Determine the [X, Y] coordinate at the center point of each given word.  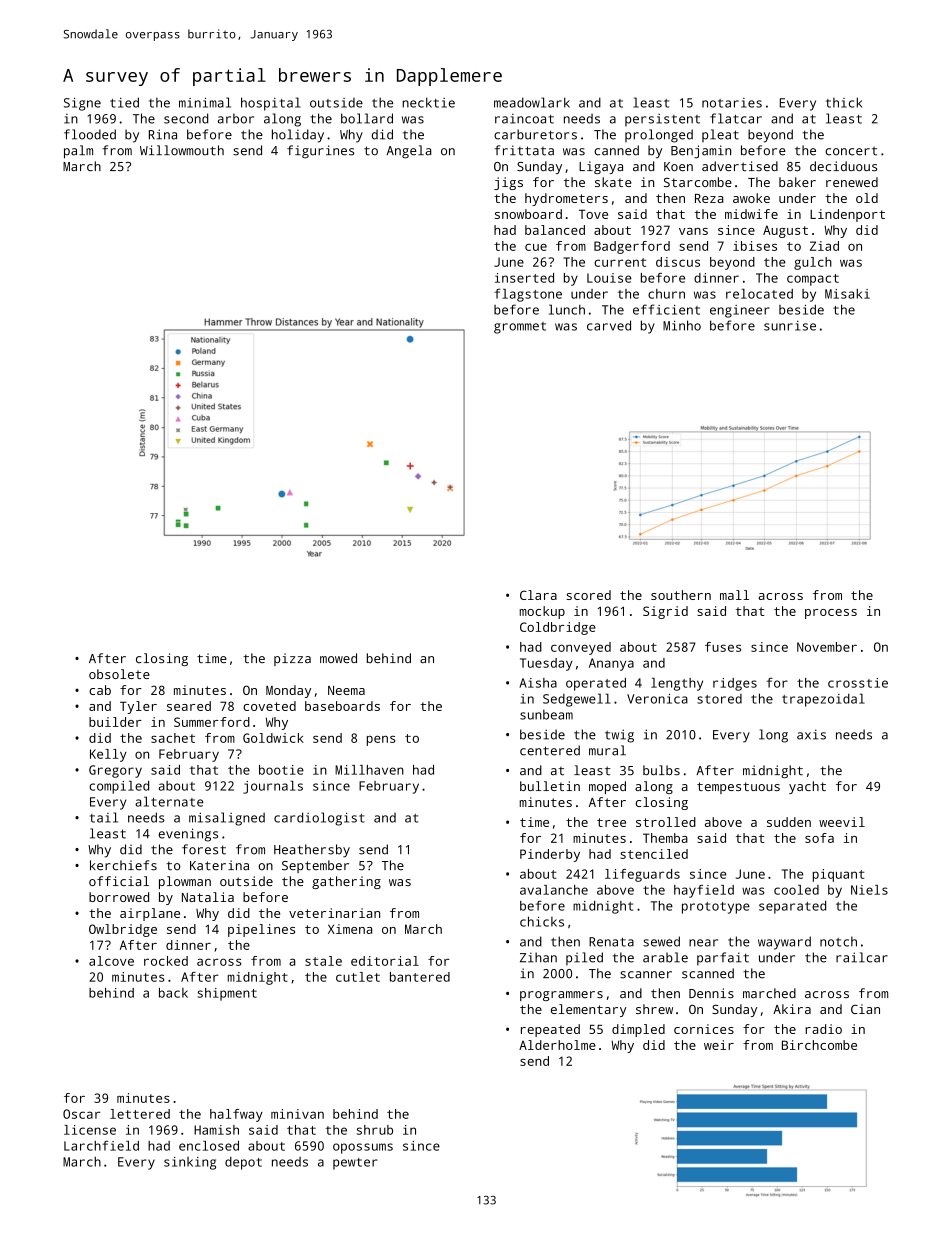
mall [734, 595]
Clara [538, 595]
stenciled [654, 854]
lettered [140, 1114]
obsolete [119, 674]
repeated [550, 1030]
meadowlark [532, 102]
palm [78, 152]
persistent [662, 120]
